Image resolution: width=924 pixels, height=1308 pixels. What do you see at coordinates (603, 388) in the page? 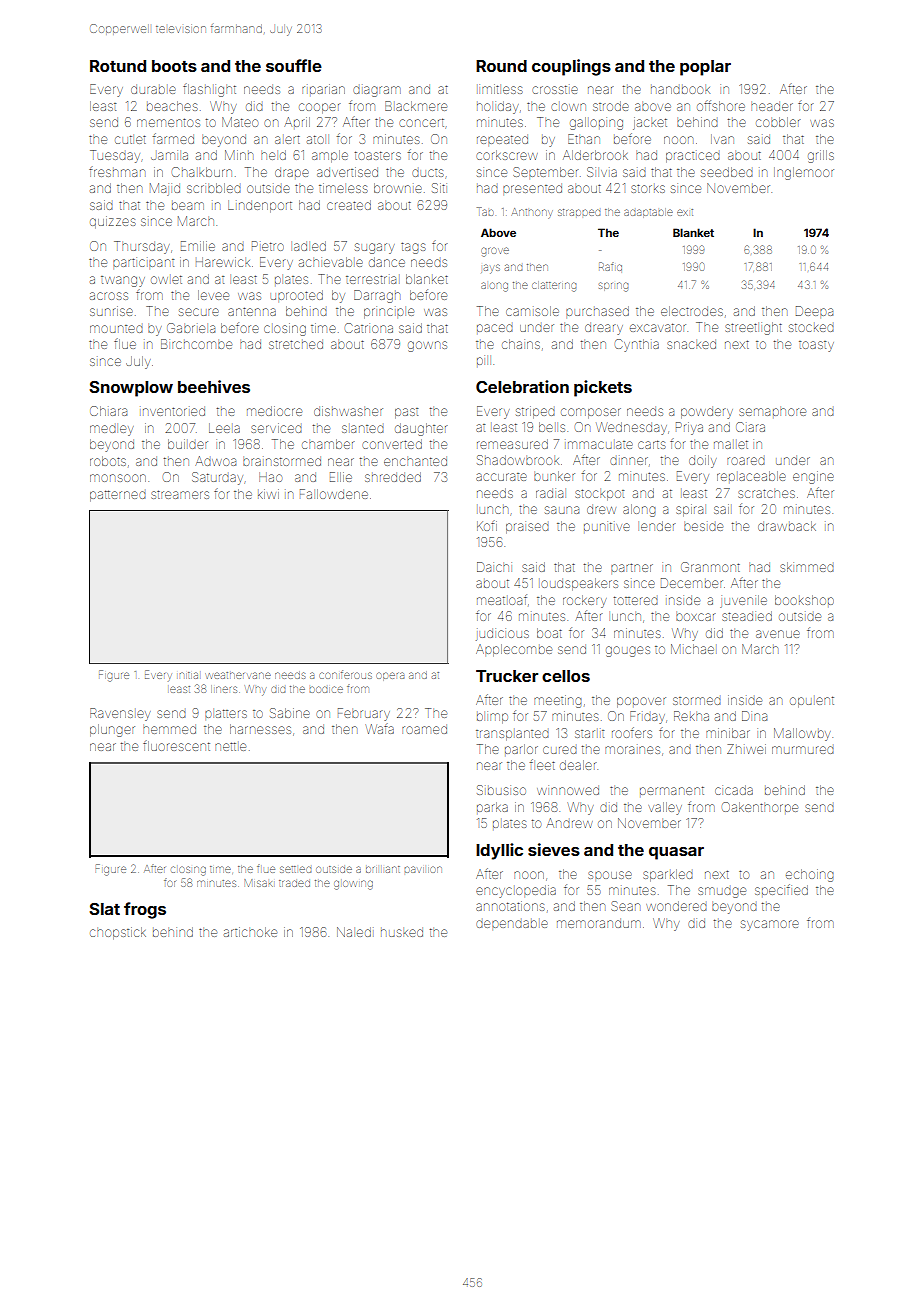
I see `pickets` at bounding box center [603, 388].
